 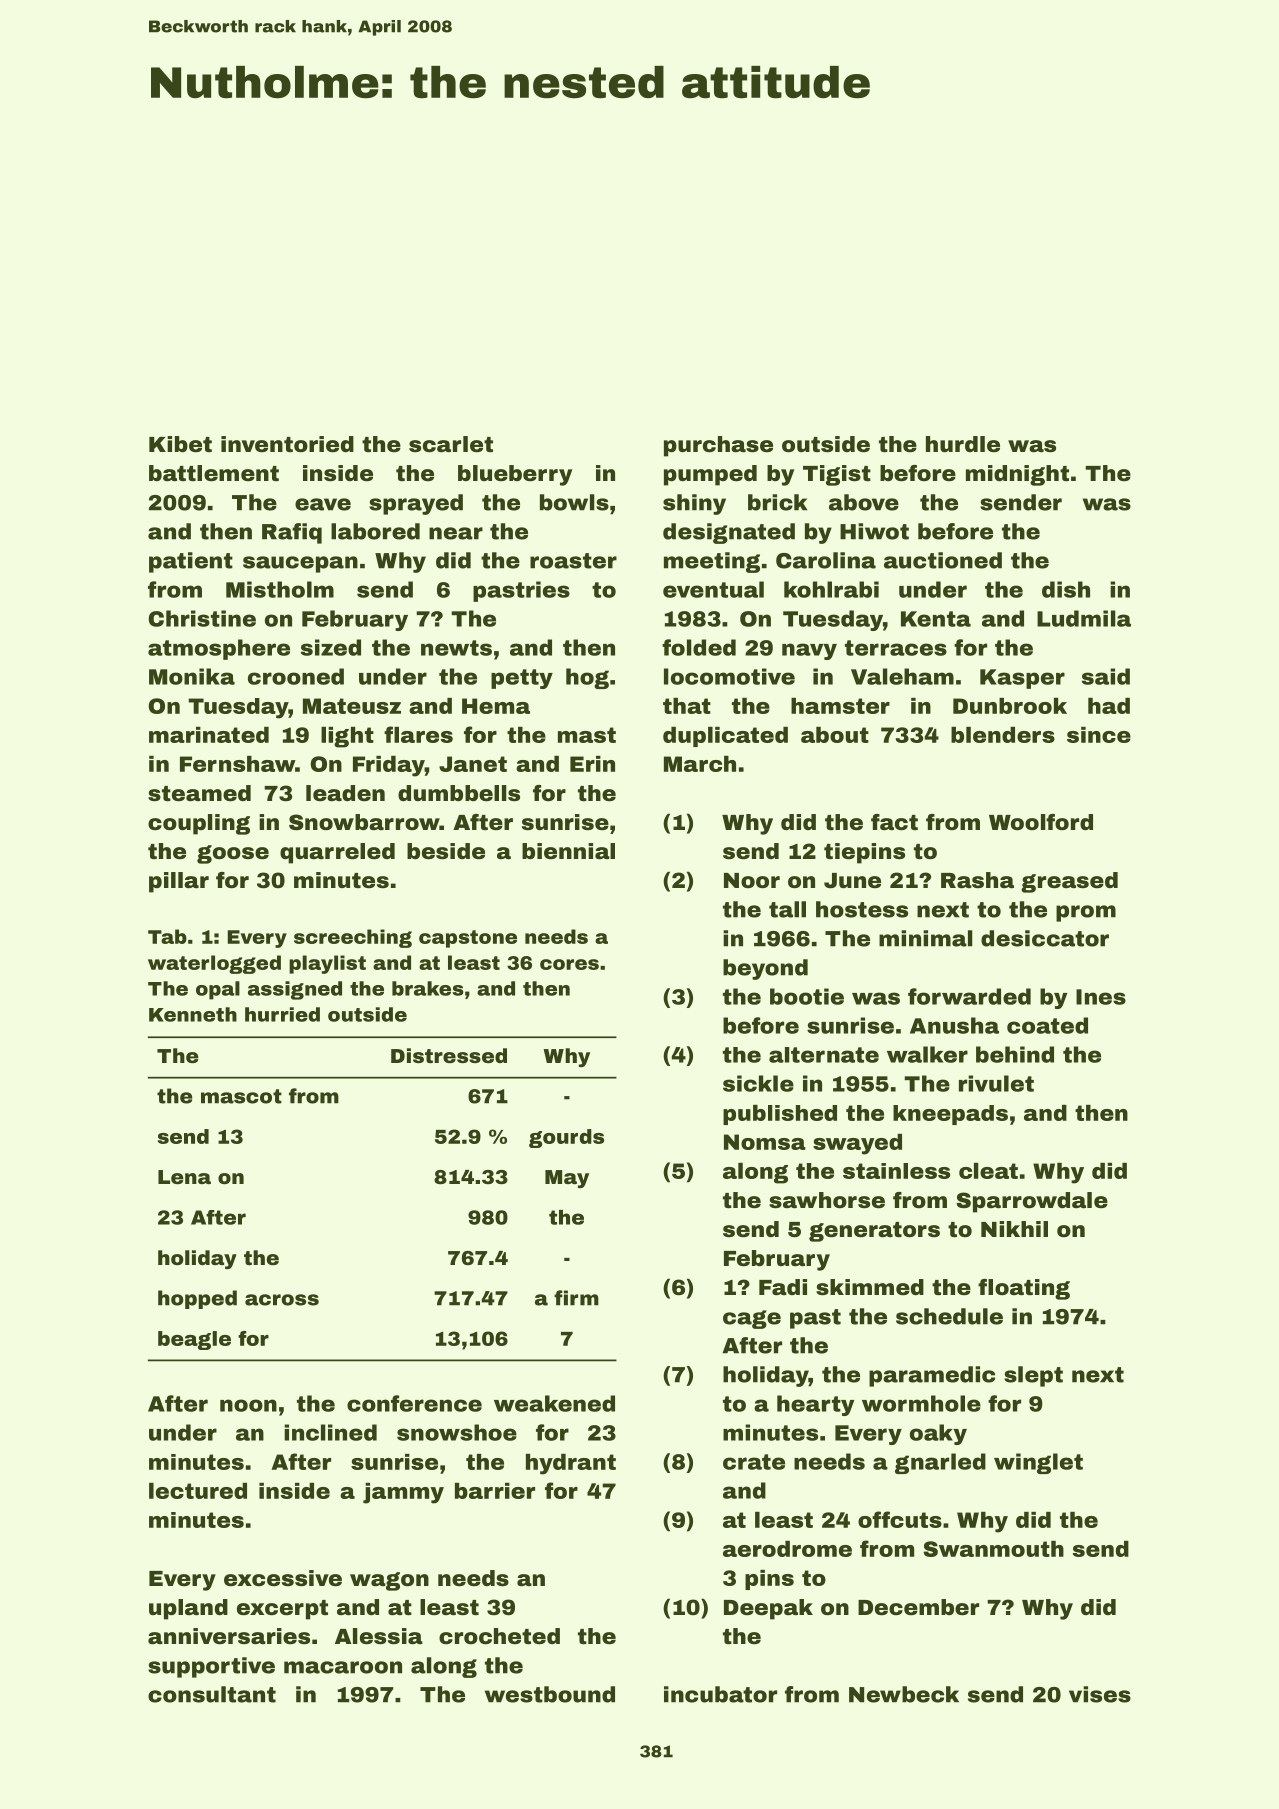 I want to click on battlement, so click(x=214, y=473).
